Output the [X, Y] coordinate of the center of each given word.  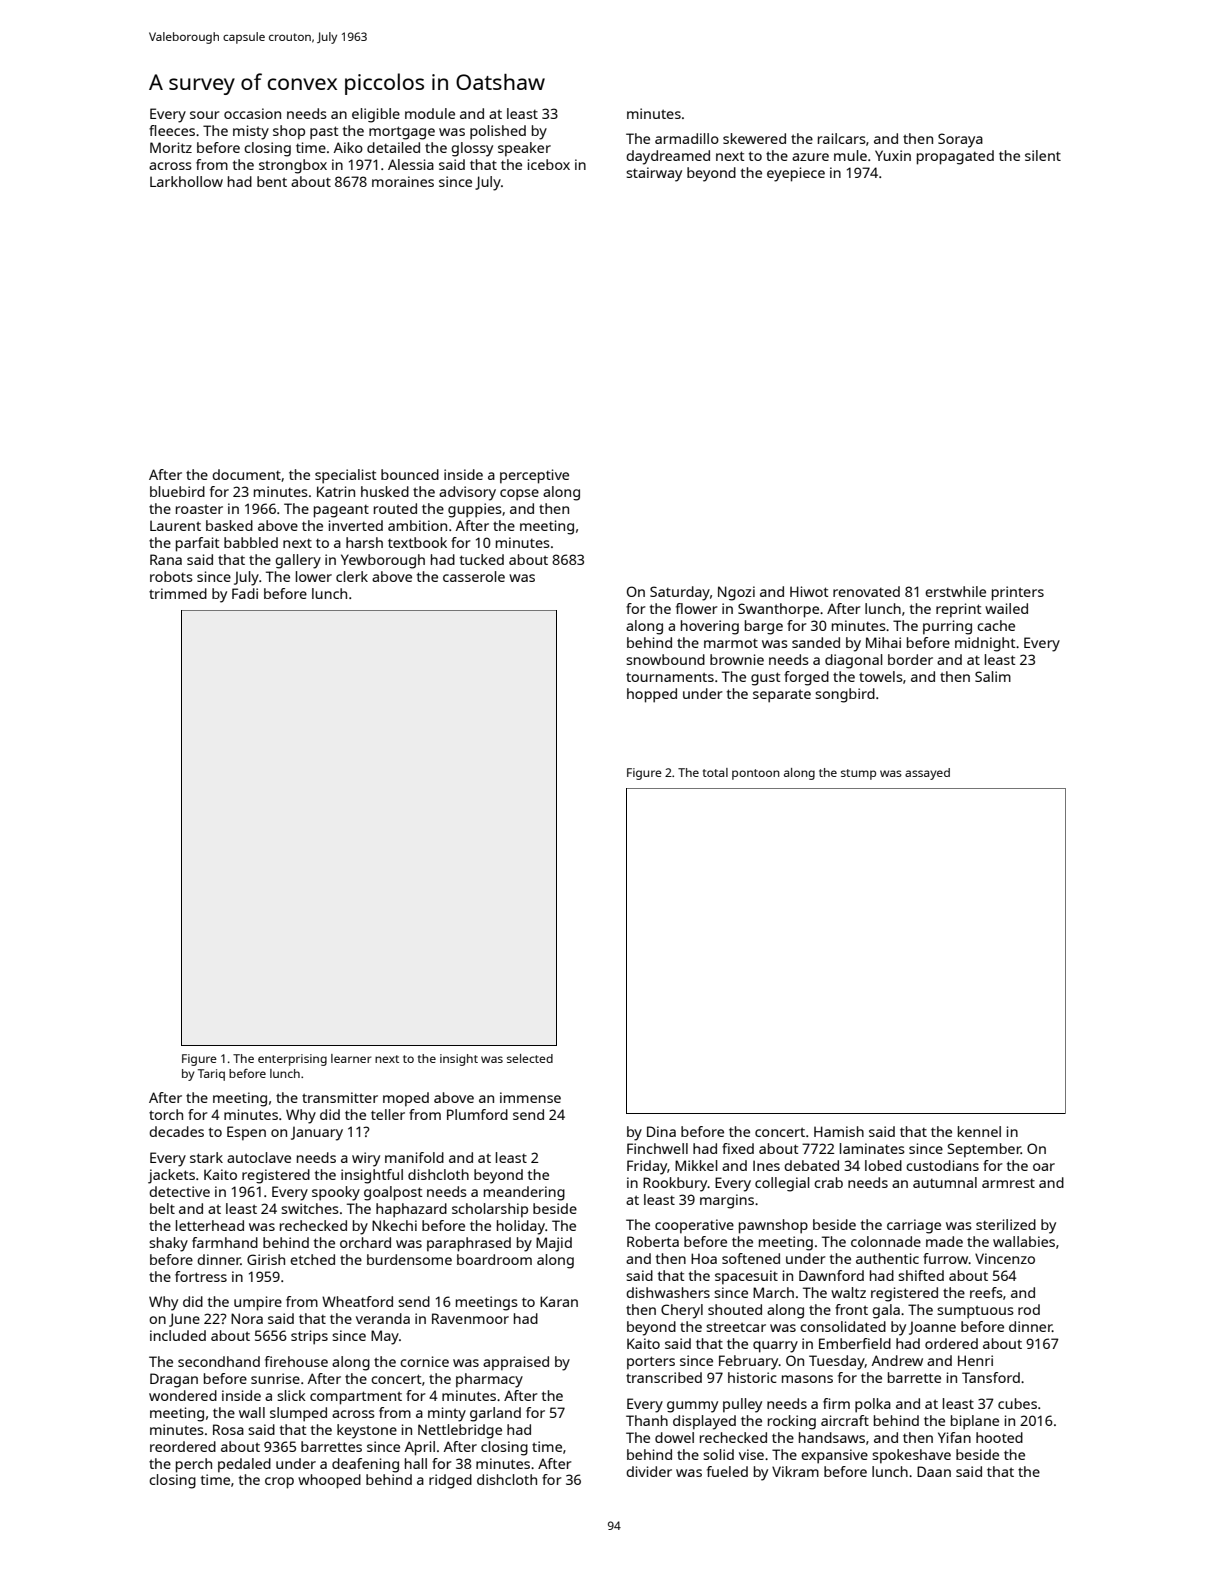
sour [205, 115]
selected [530, 1058]
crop [279, 1483]
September [984, 1150]
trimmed [178, 593]
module [430, 113]
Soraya [960, 140]
